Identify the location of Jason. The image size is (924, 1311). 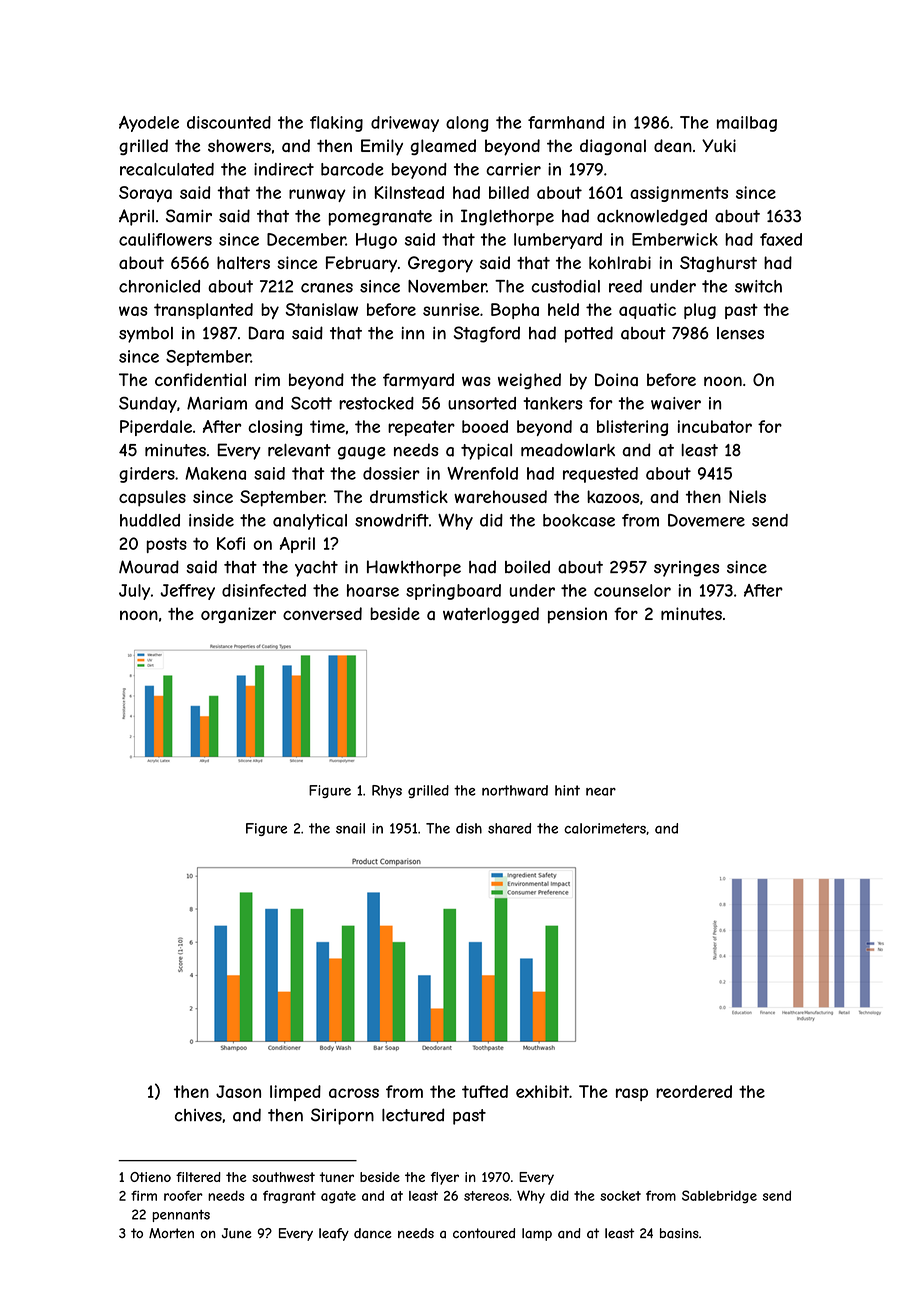
(238, 1091).
